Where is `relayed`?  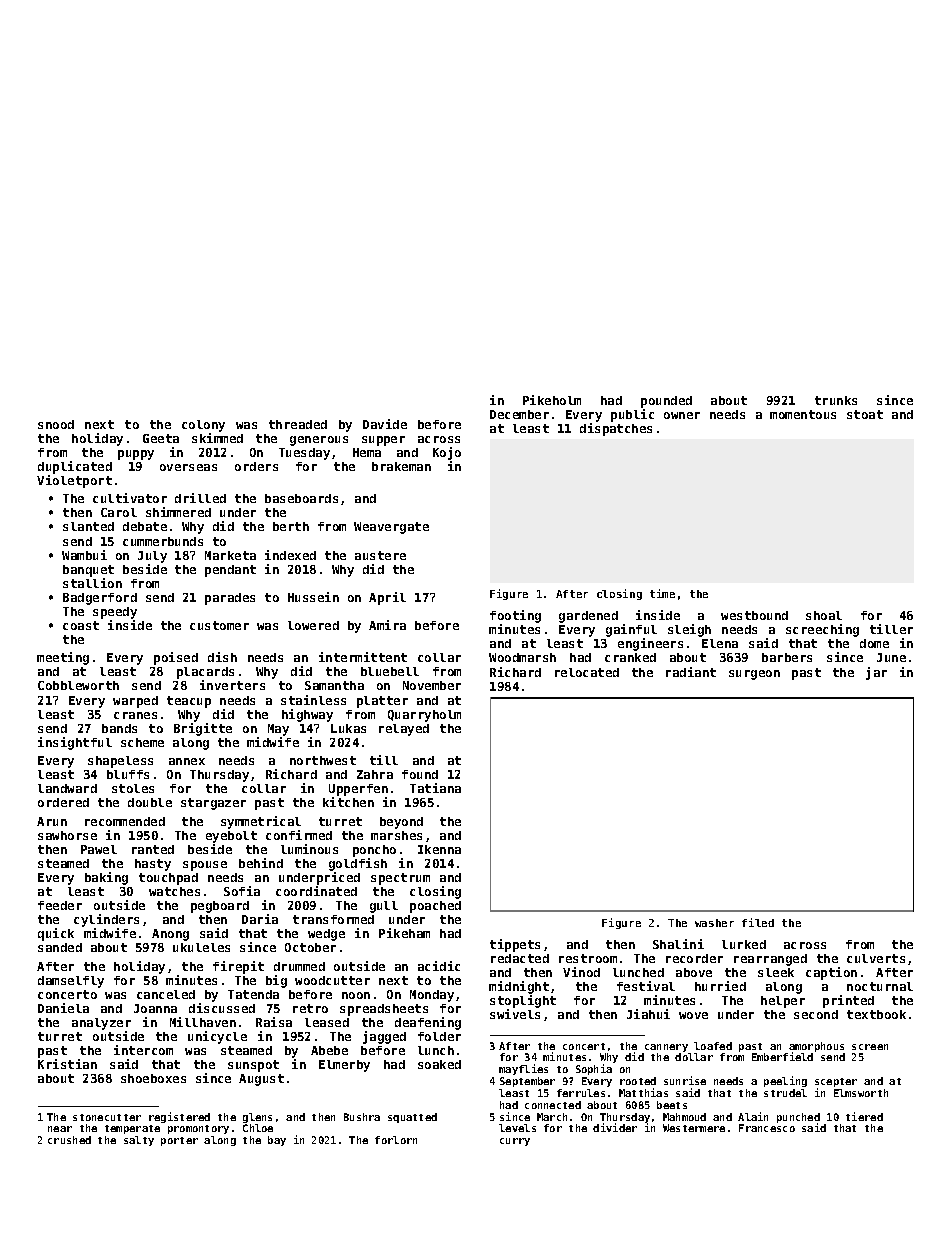 relayed is located at coordinates (404, 730).
